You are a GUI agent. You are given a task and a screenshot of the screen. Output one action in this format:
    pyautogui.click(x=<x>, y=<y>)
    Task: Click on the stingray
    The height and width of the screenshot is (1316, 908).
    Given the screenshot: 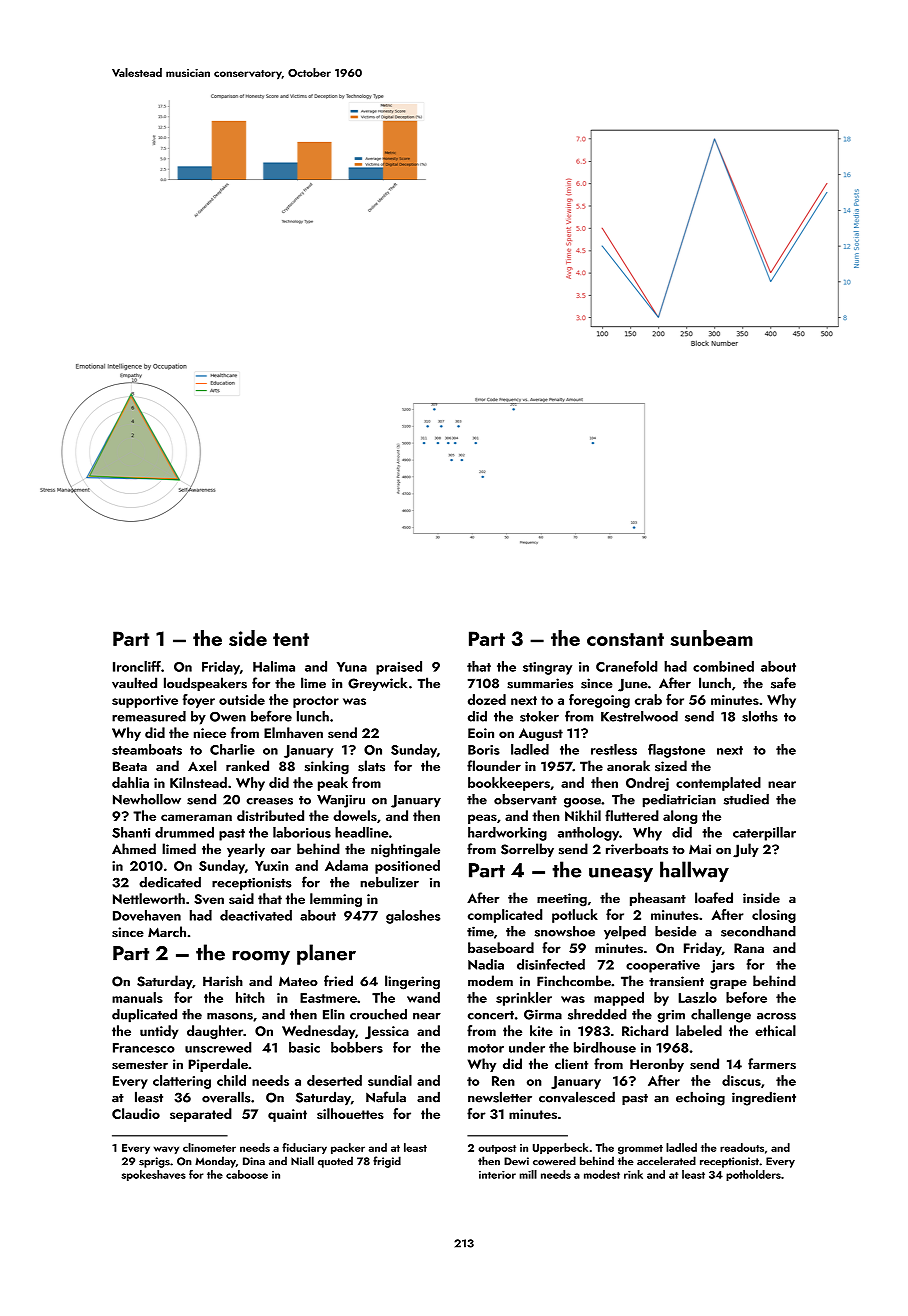 What is the action you would take?
    pyautogui.click(x=547, y=668)
